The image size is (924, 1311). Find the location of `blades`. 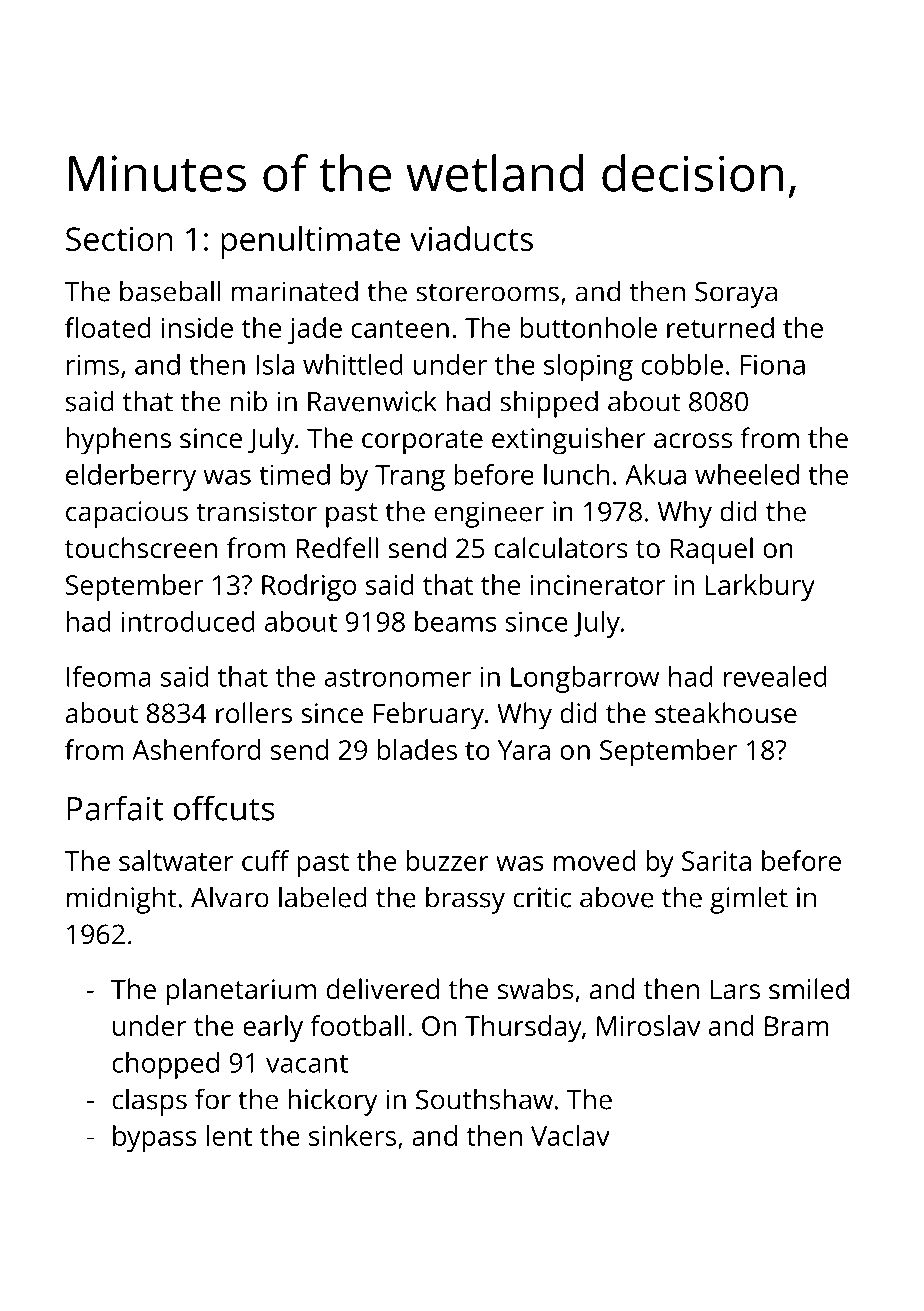

blades is located at coordinates (417, 749).
